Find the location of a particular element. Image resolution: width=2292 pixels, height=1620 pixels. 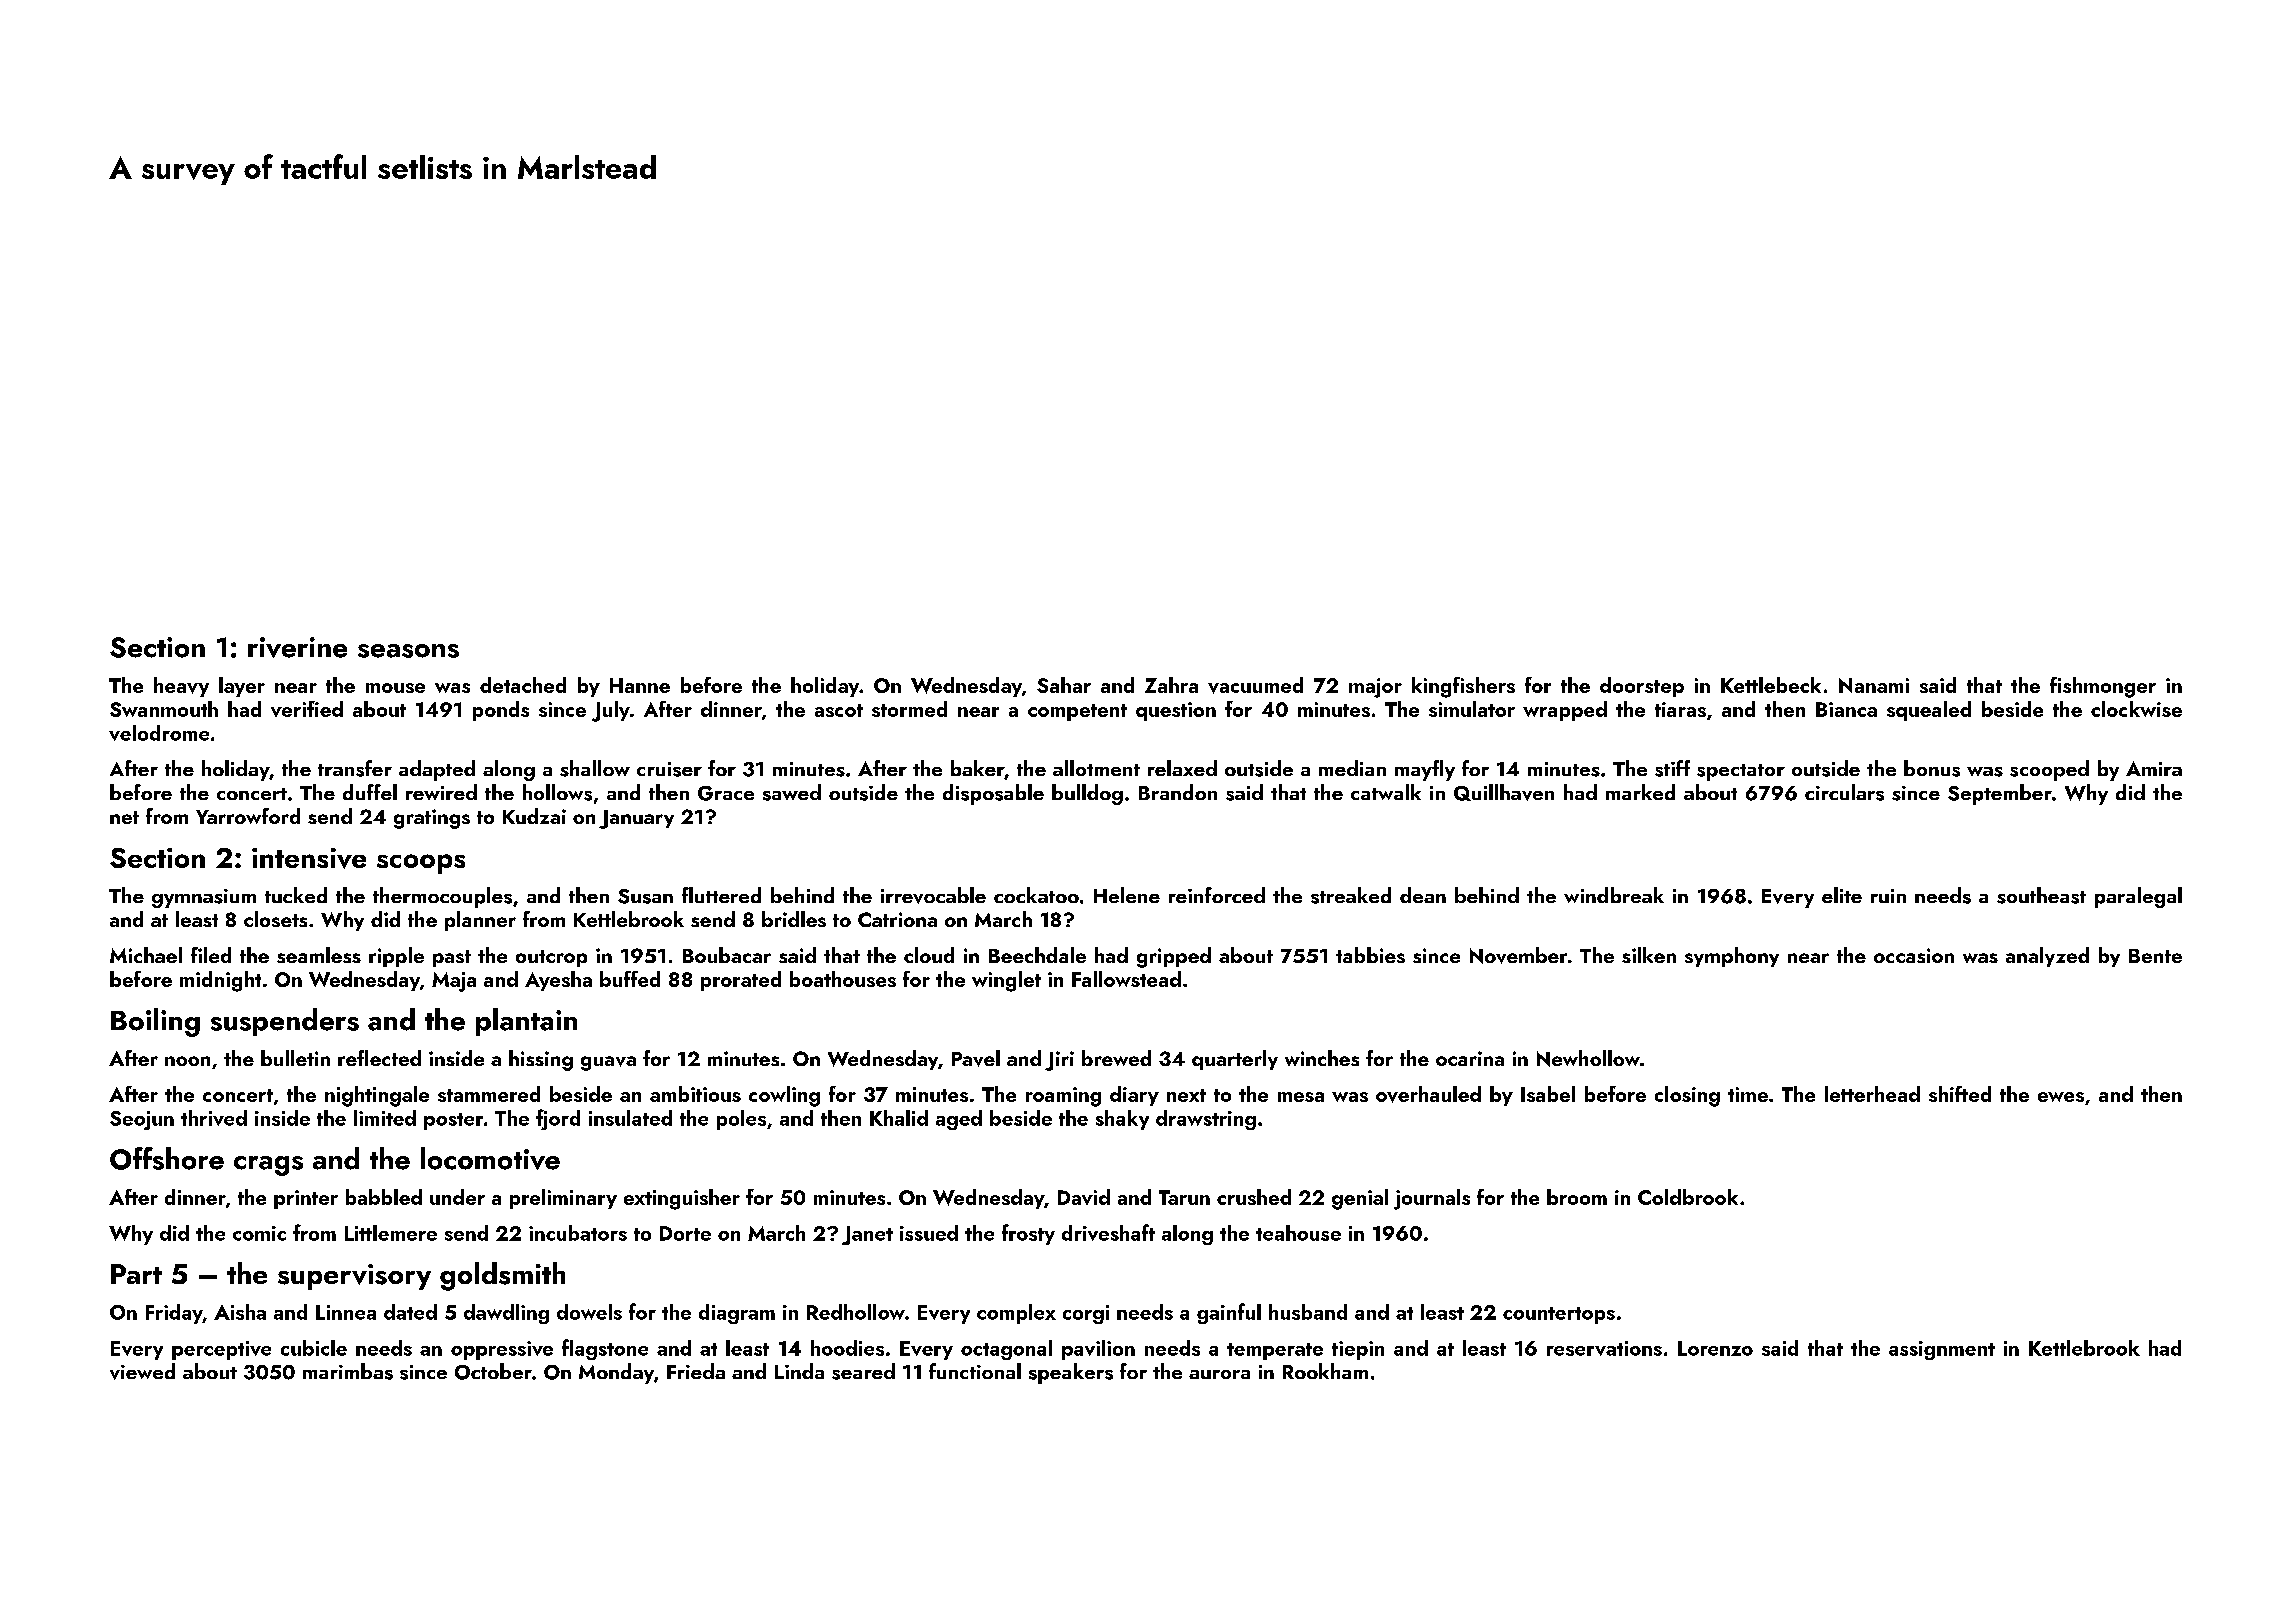

speakers is located at coordinates (1071, 1373).
